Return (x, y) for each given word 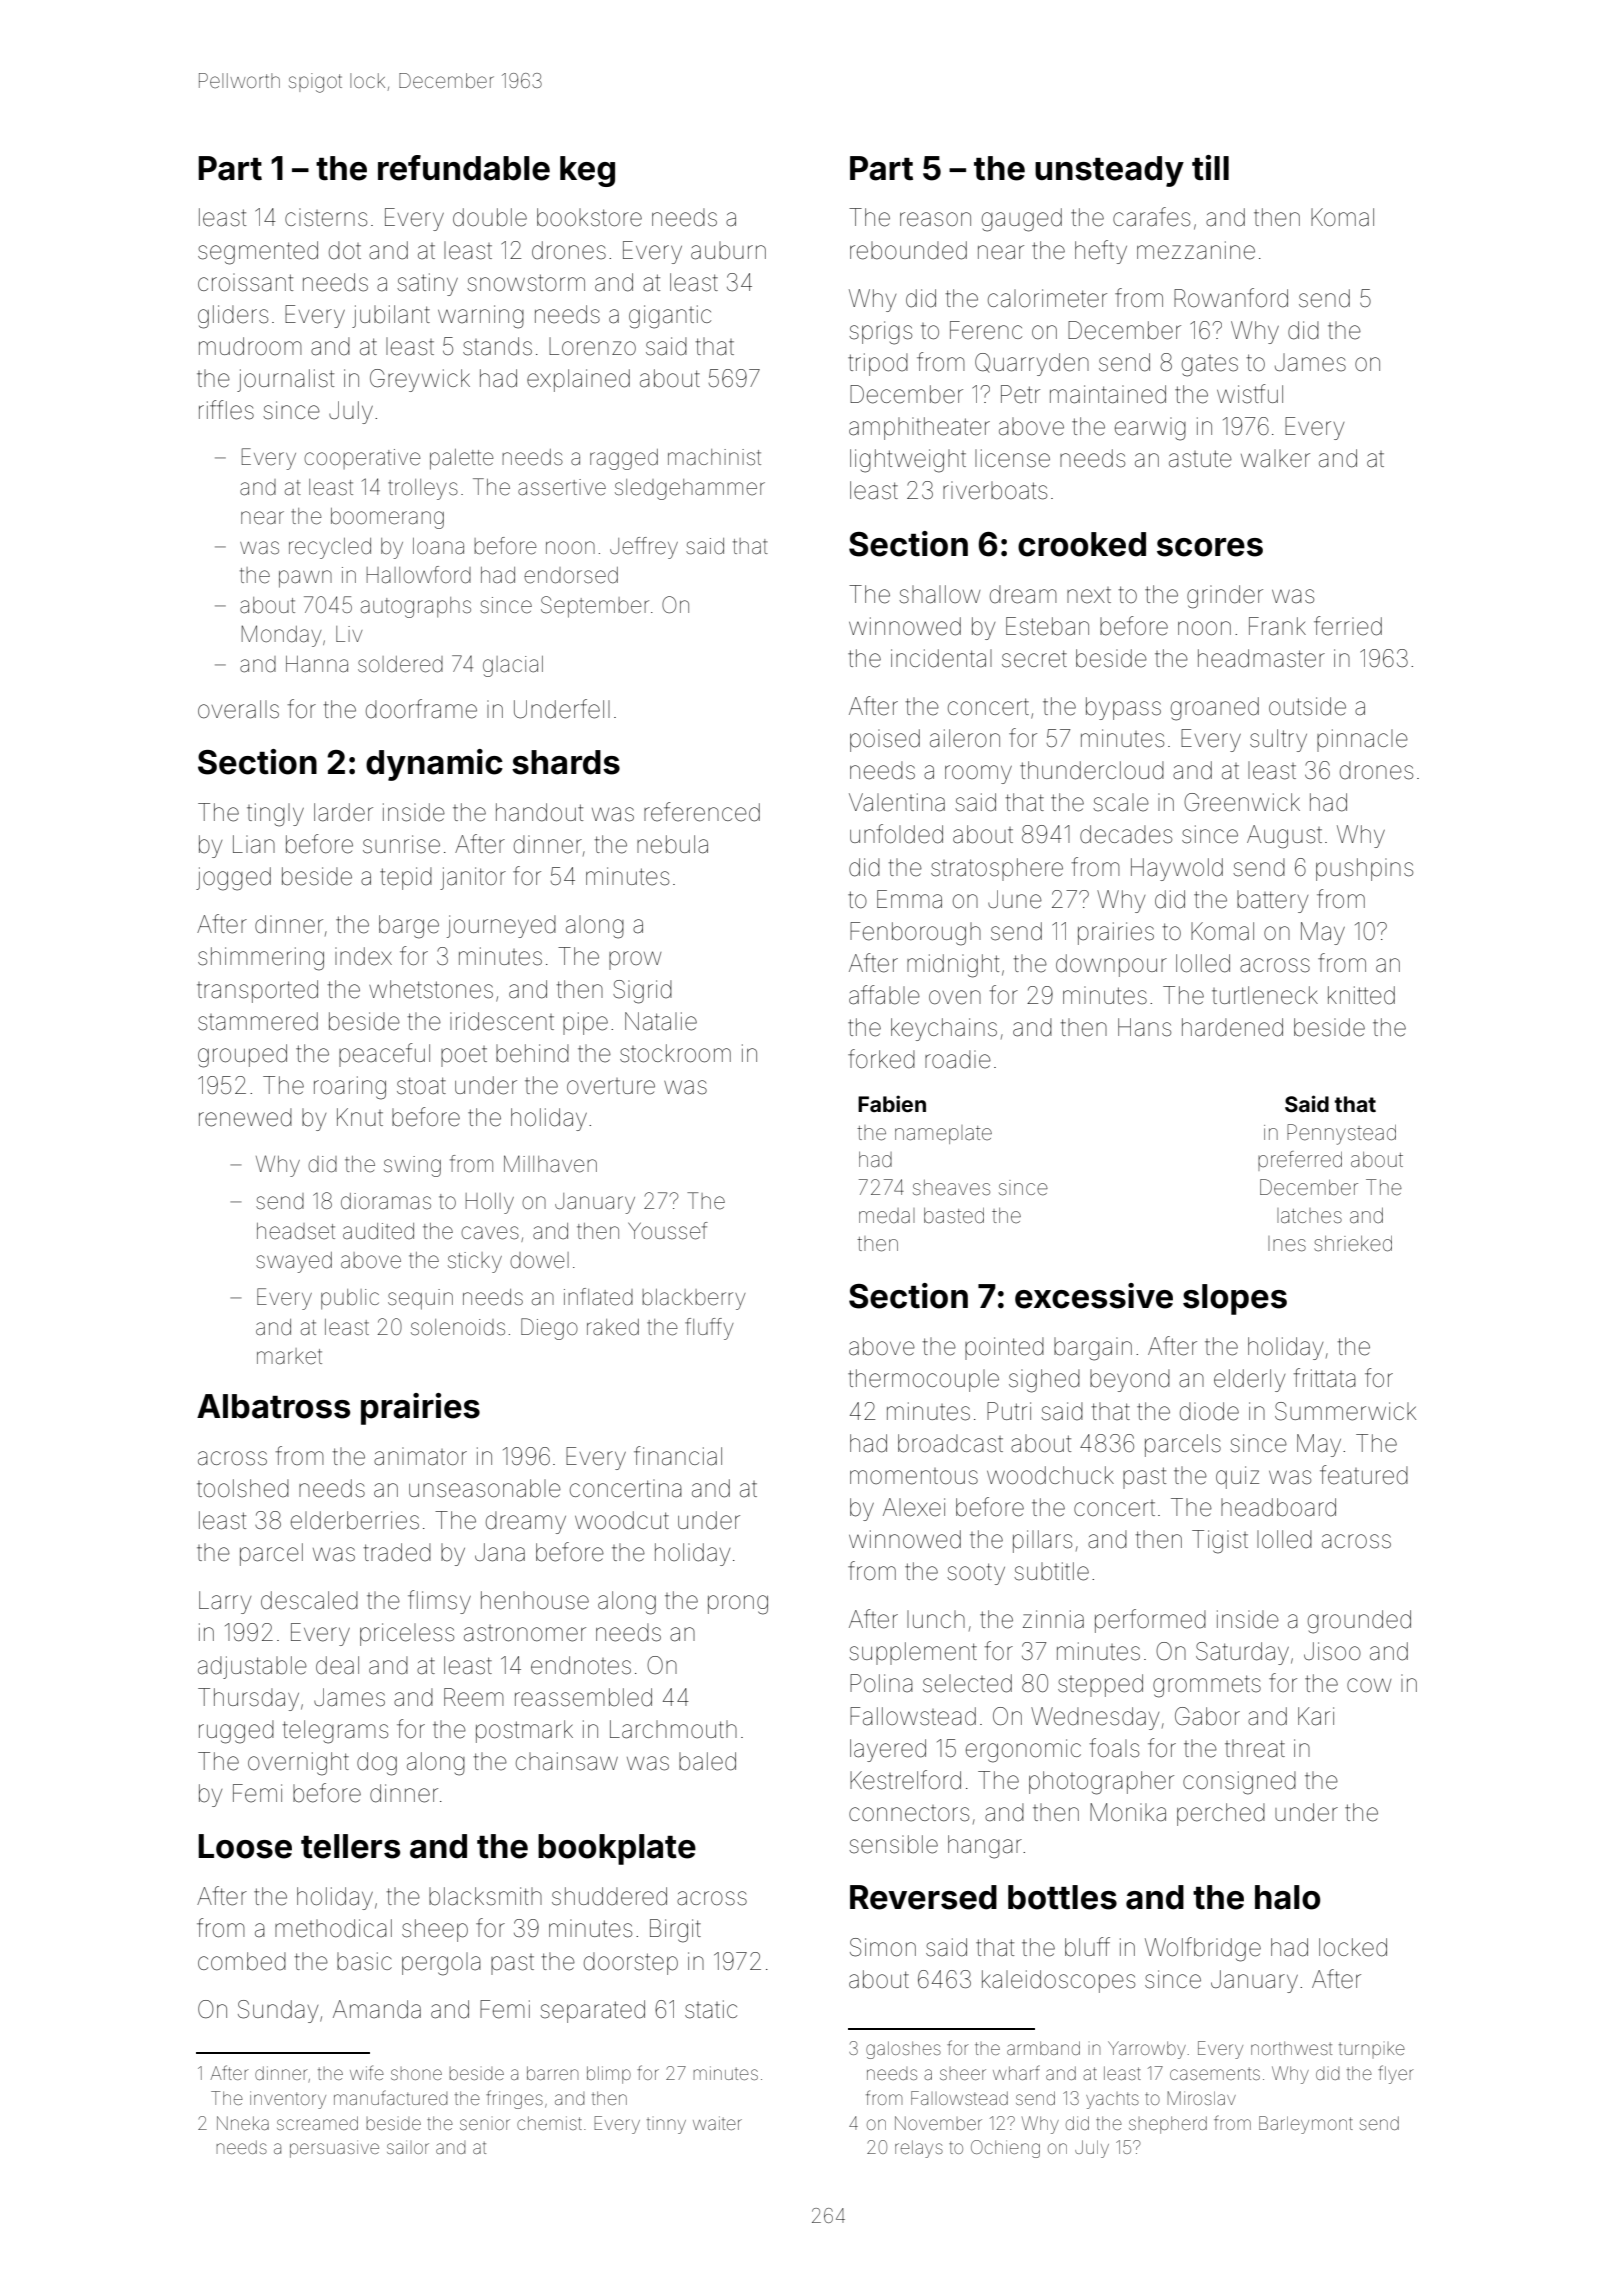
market (289, 1356)
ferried (1348, 626)
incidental (941, 658)
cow (1369, 1685)
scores (1210, 547)
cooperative (362, 459)
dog (377, 1764)
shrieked (1353, 1244)
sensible (893, 1844)
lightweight (908, 461)
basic (364, 1961)
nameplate (943, 1134)
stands (497, 346)
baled (707, 1761)
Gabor (1207, 1716)
